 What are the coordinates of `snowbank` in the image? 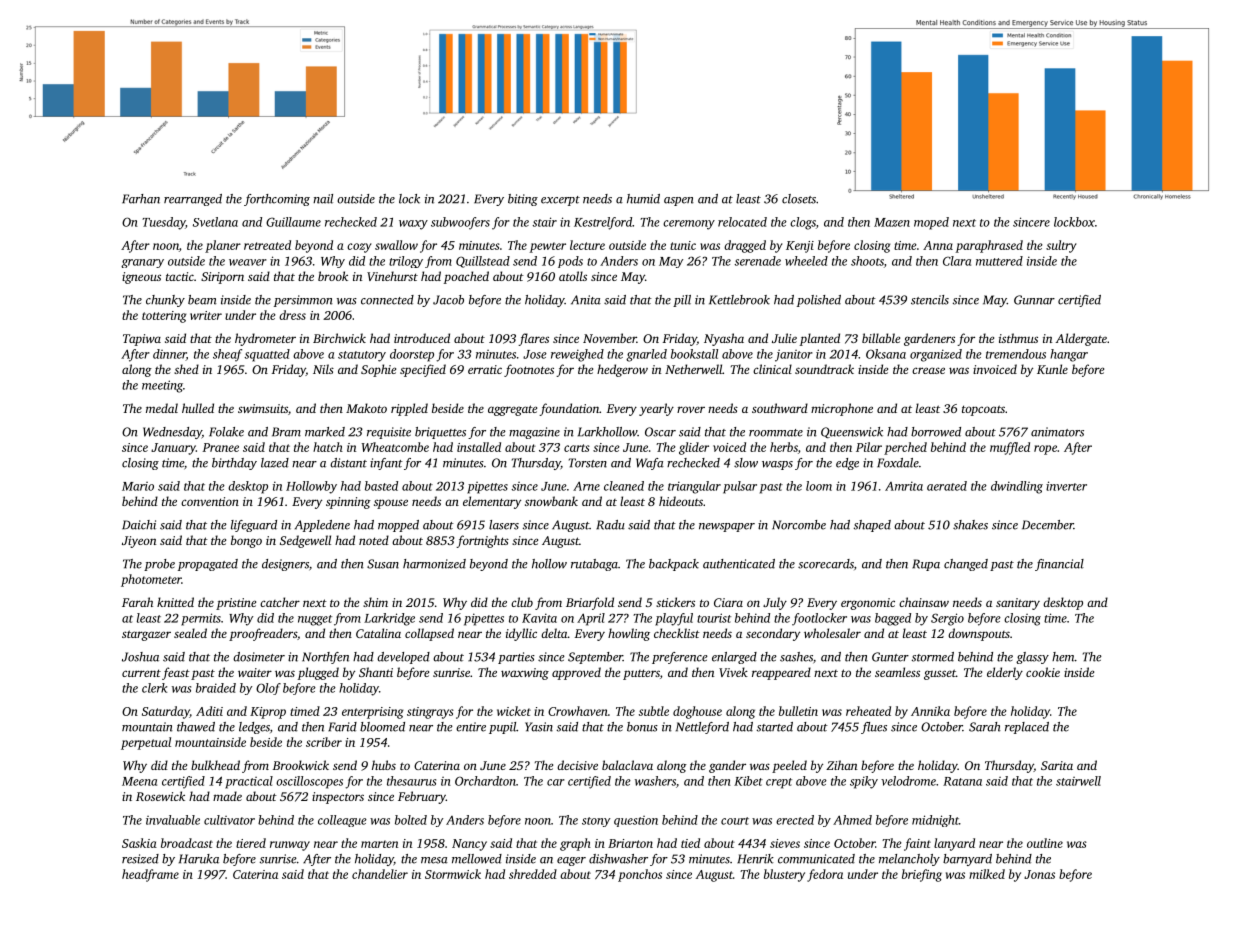 It's located at (551, 501).
